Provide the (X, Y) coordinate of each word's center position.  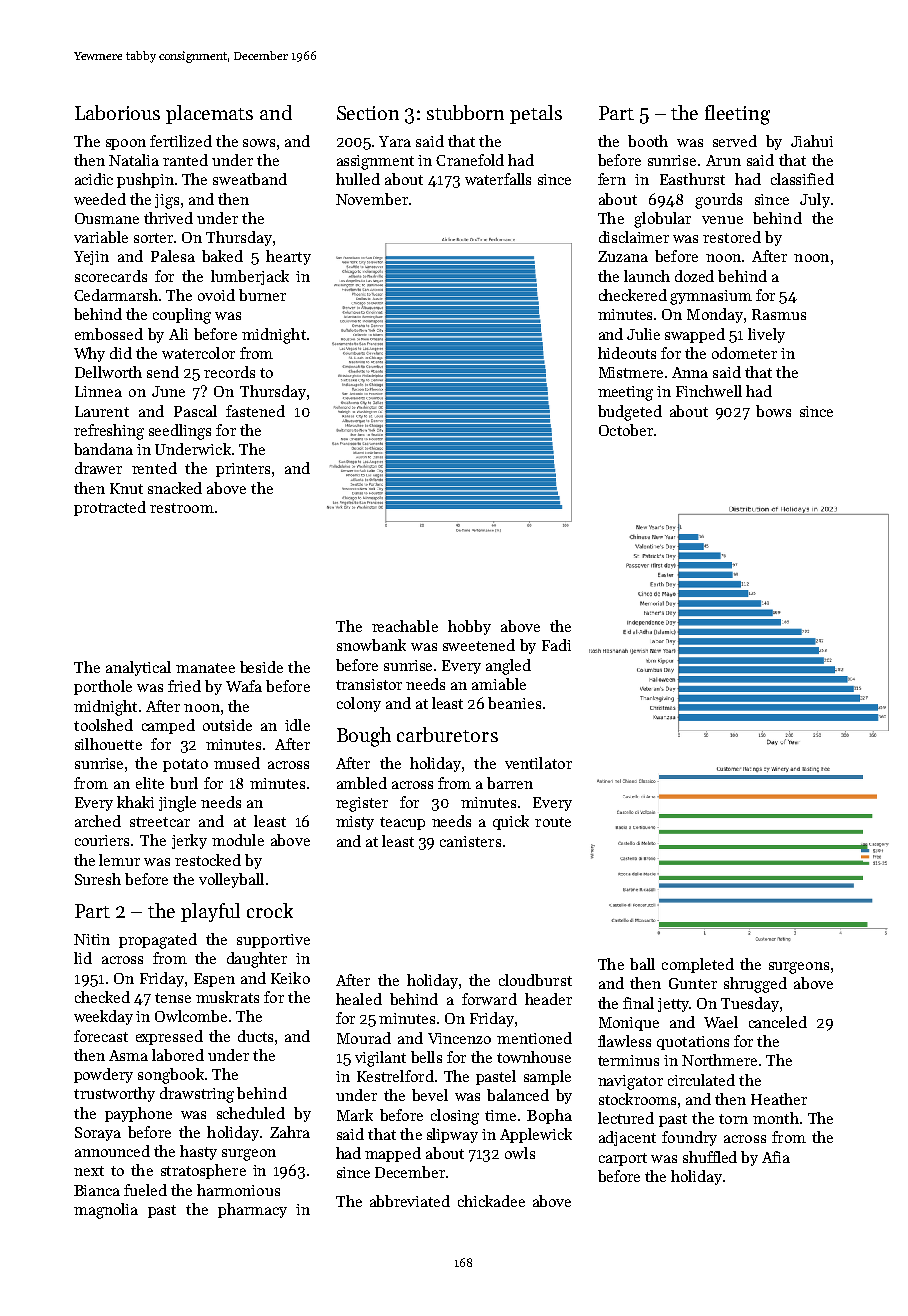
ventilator (538, 763)
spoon (126, 144)
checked (102, 997)
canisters (470, 841)
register (362, 804)
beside (261, 667)
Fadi (556, 645)
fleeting (737, 115)
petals (536, 114)
